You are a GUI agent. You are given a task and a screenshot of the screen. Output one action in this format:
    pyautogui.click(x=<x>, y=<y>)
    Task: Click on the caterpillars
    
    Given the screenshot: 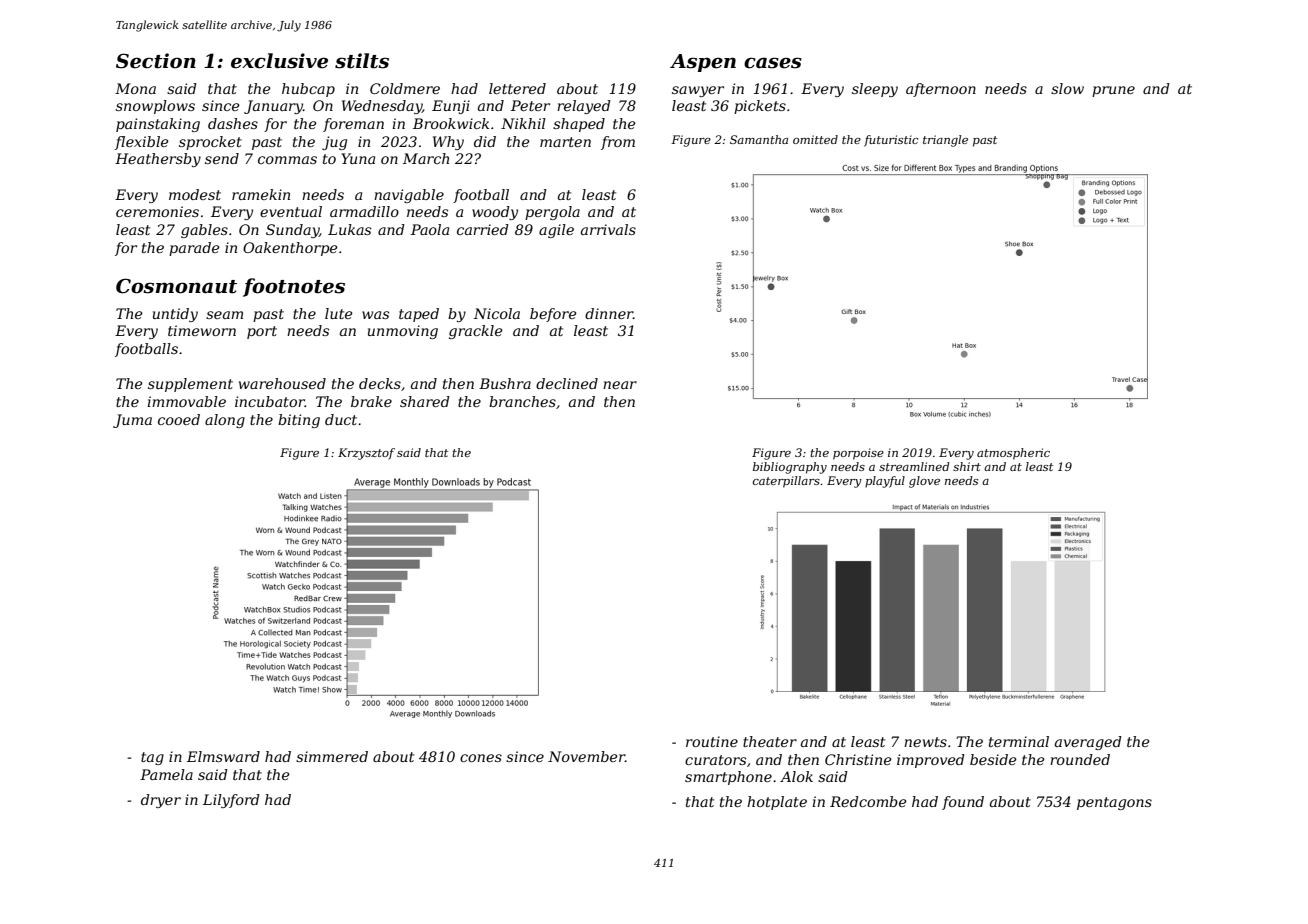 What is the action you would take?
    pyautogui.click(x=786, y=482)
